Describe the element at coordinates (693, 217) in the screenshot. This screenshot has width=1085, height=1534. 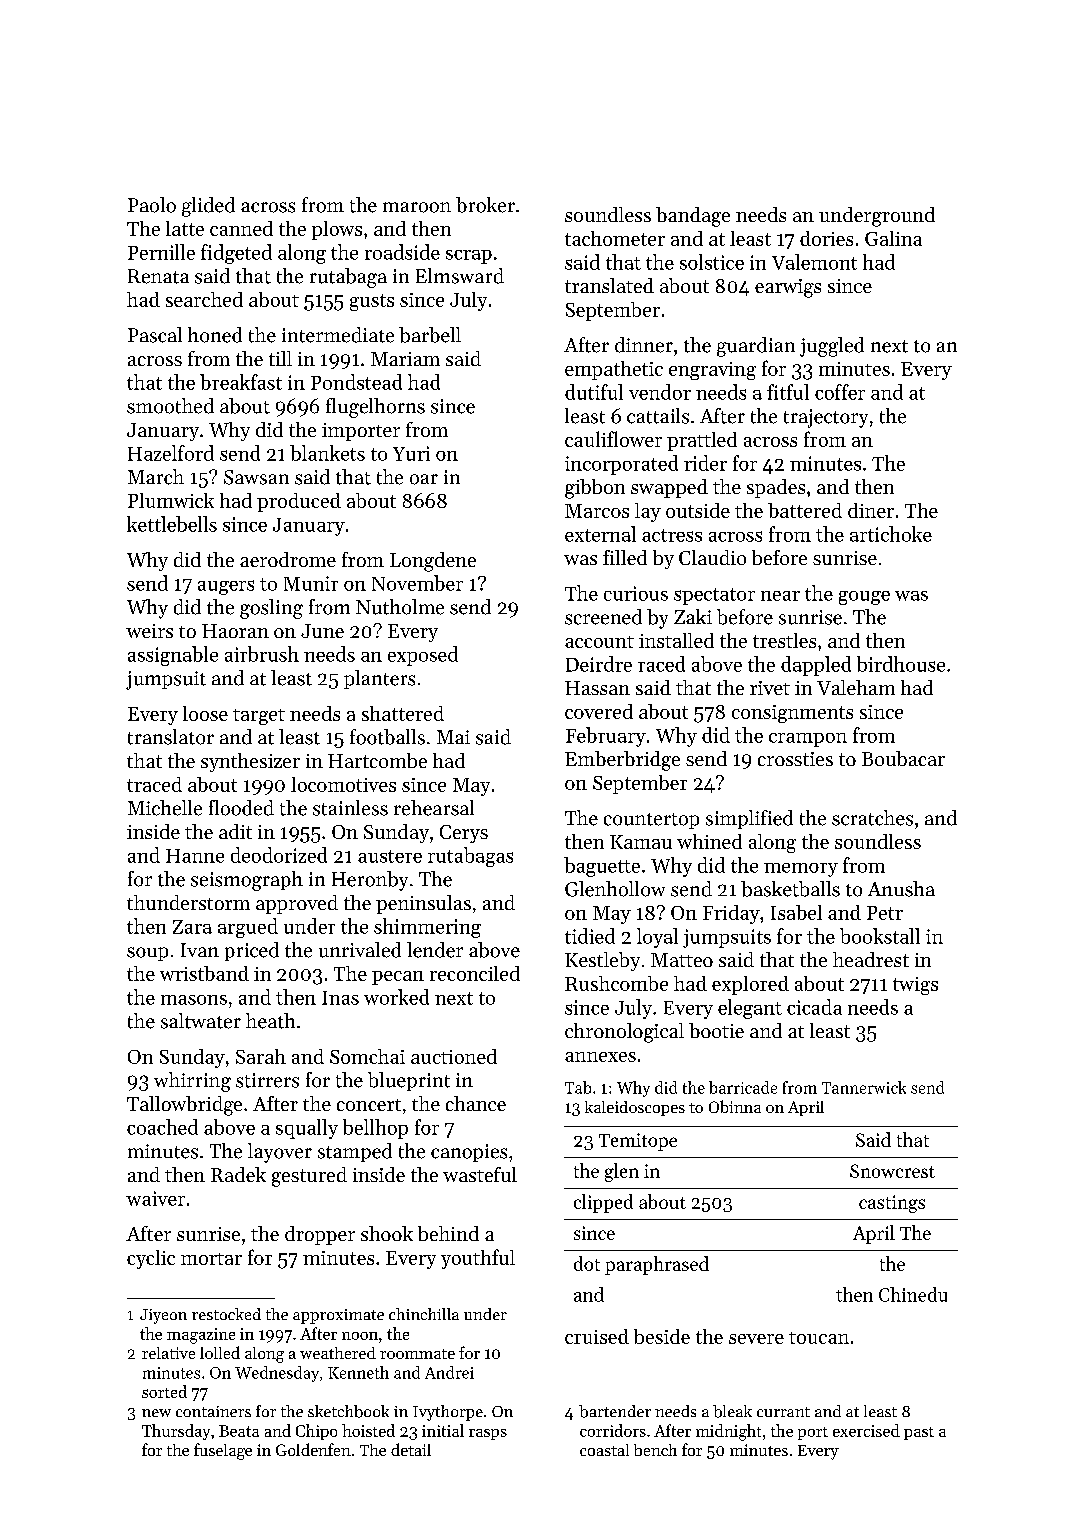
I see `bandage` at that location.
